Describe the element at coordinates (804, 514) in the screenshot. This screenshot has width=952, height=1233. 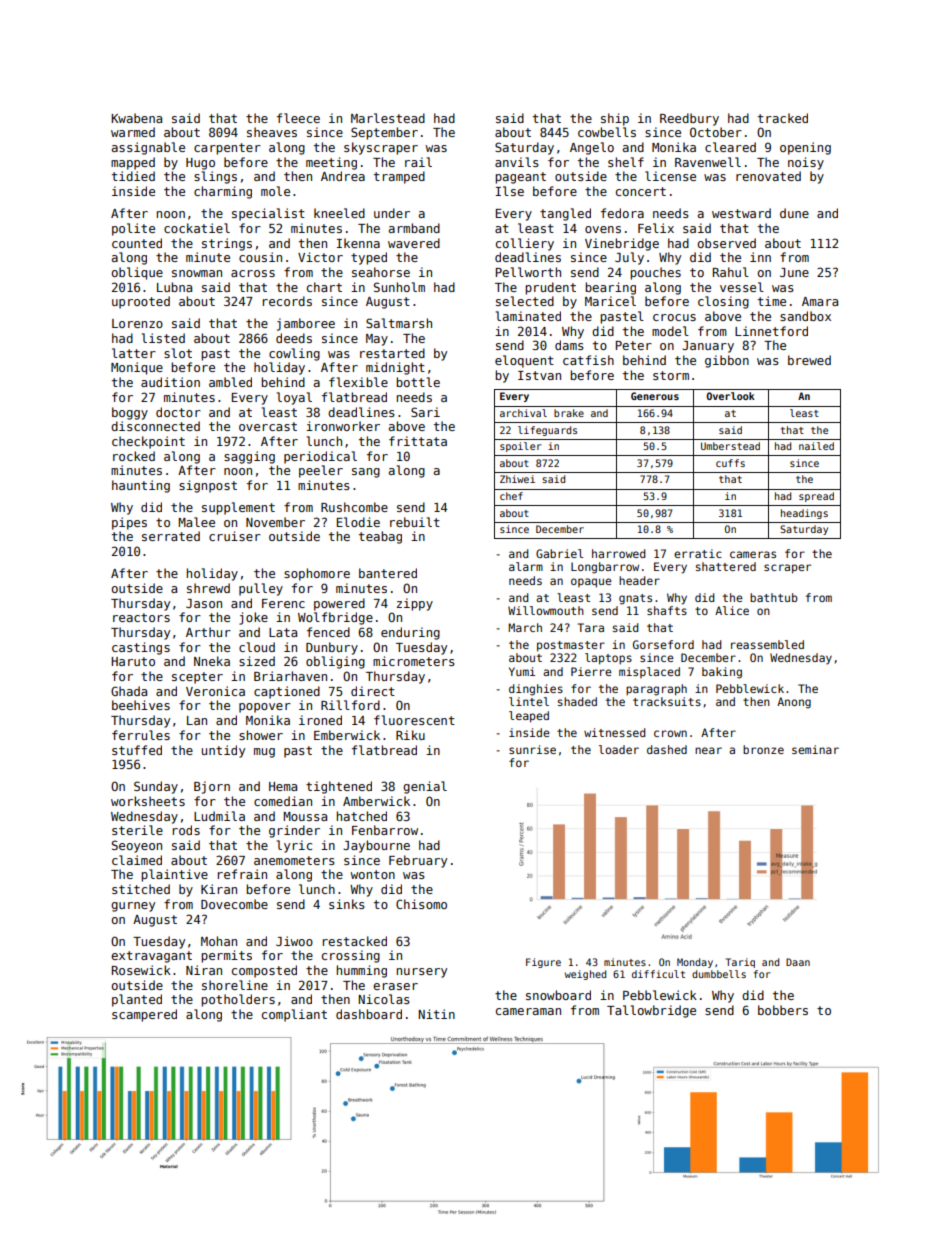
I see `headings` at that location.
